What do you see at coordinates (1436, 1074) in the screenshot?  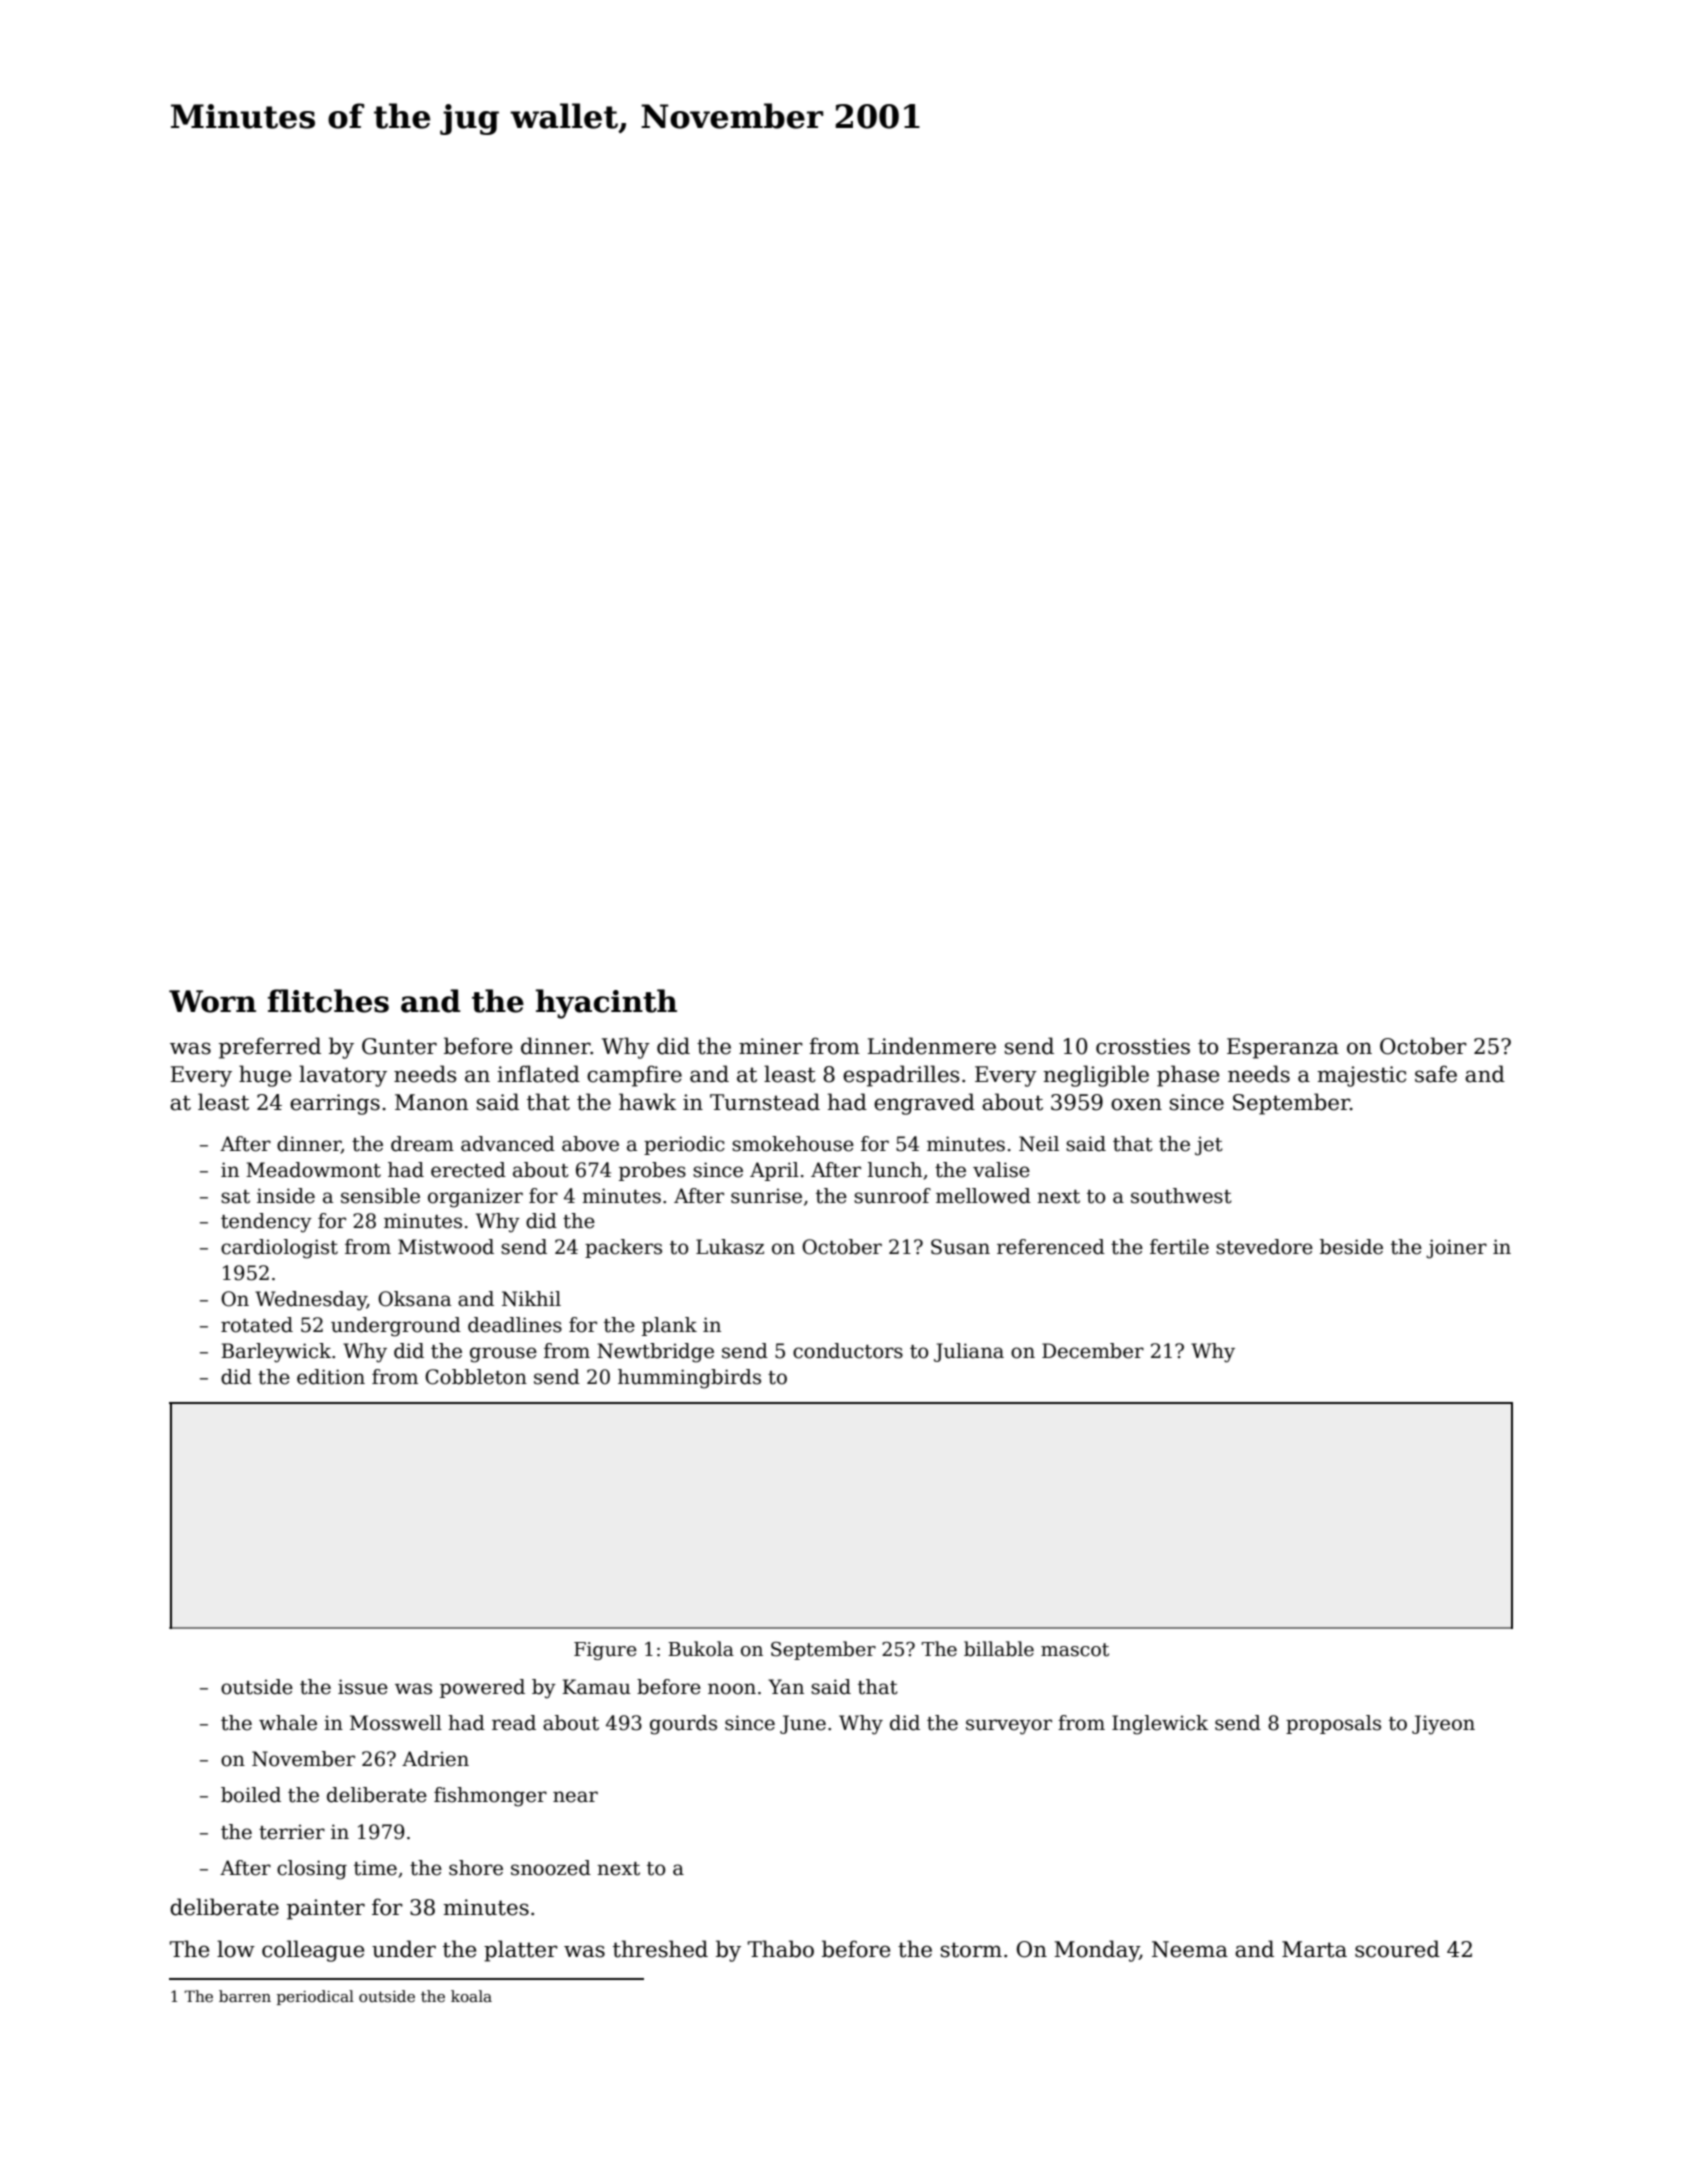 I see `safe` at bounding box center [1436, 1074].
